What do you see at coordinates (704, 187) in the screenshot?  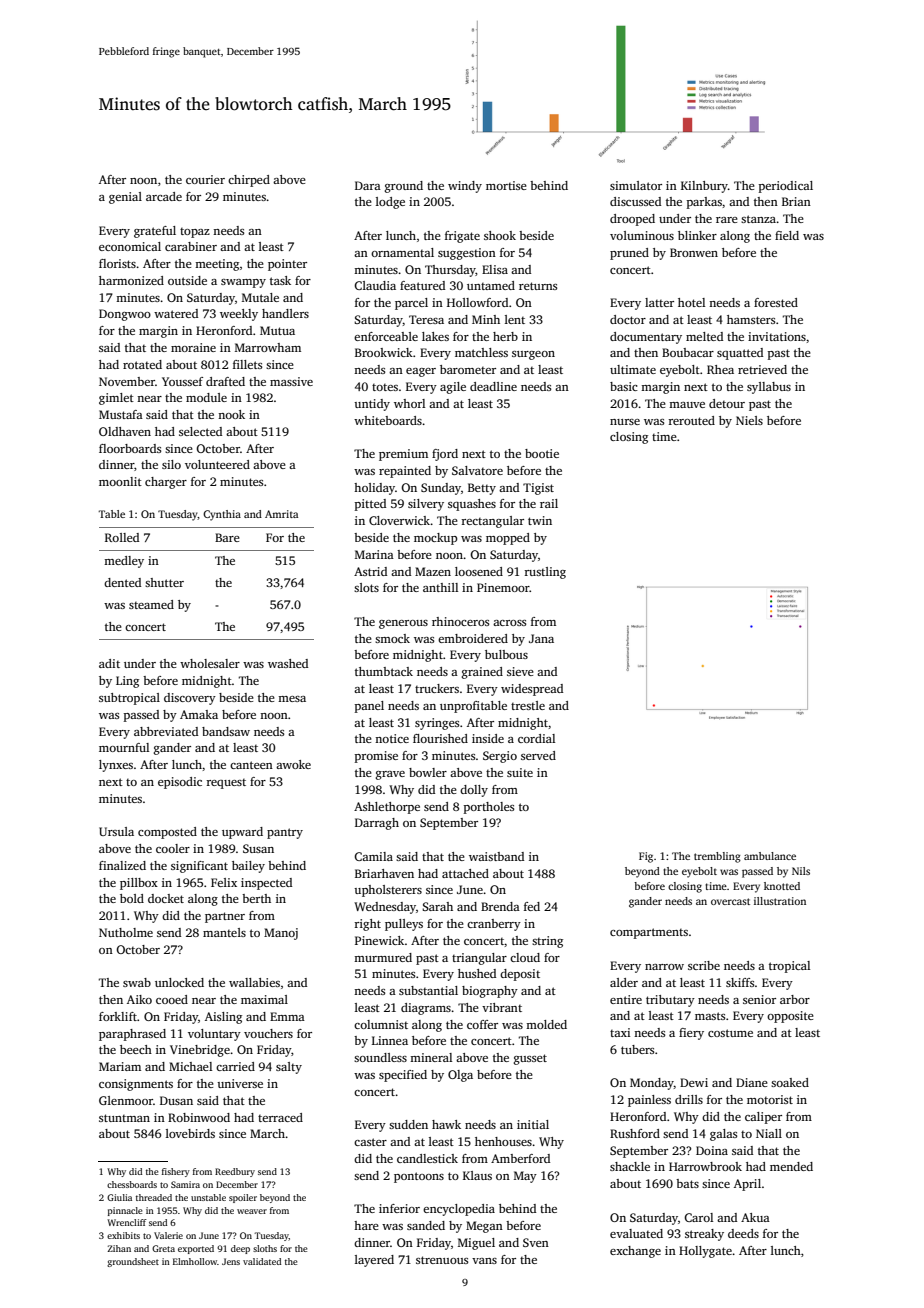 I see `Kilnbury` at bounding box center [704, 187].
